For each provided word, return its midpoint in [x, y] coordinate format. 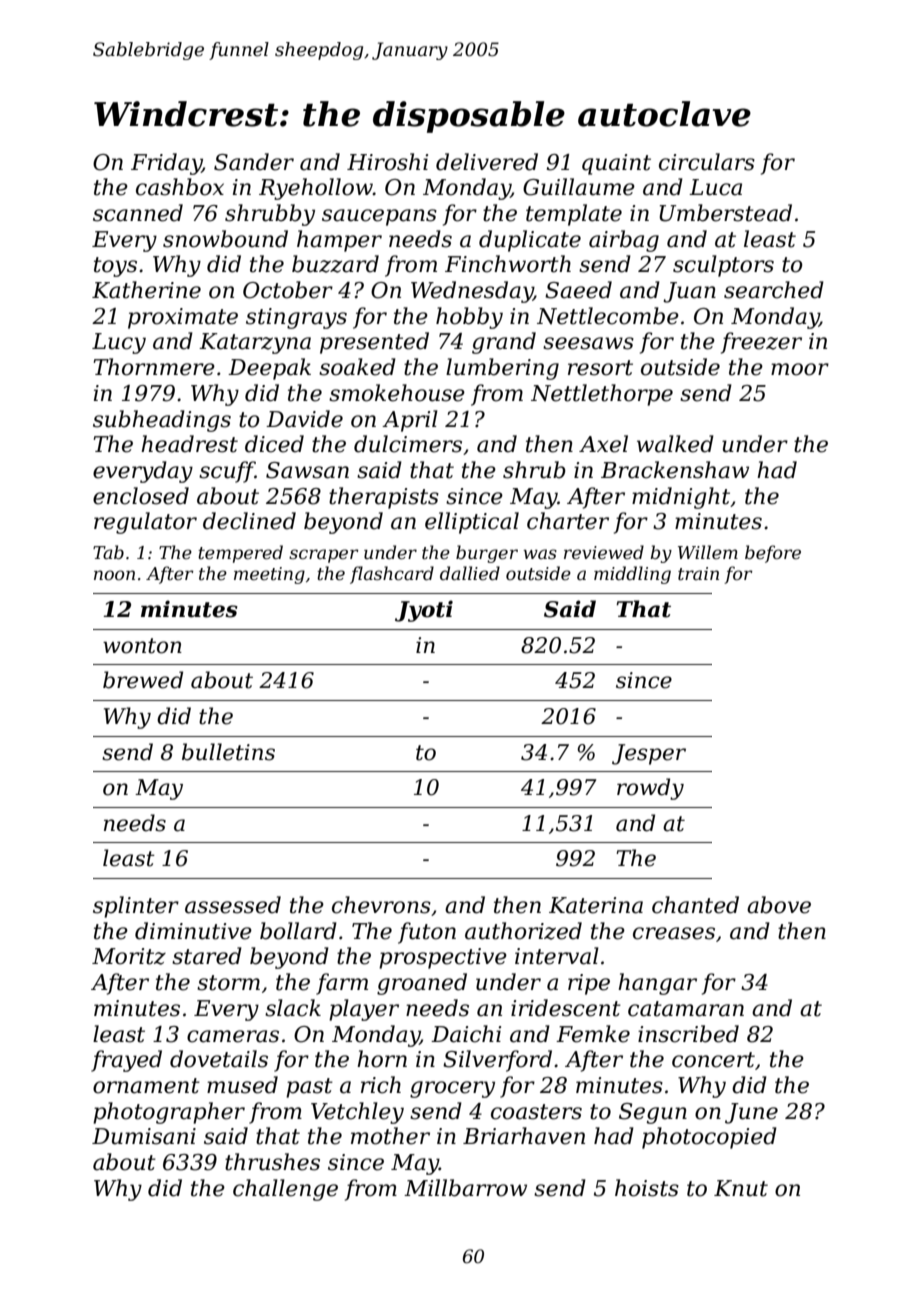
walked [675, 444]
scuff [227, 472]
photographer [169, 1113]
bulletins [228, 752]
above [779, 905]
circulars [707, 162]
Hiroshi [387, 162]
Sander [254, 162]
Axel [603, 444]
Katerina [596, 905]
